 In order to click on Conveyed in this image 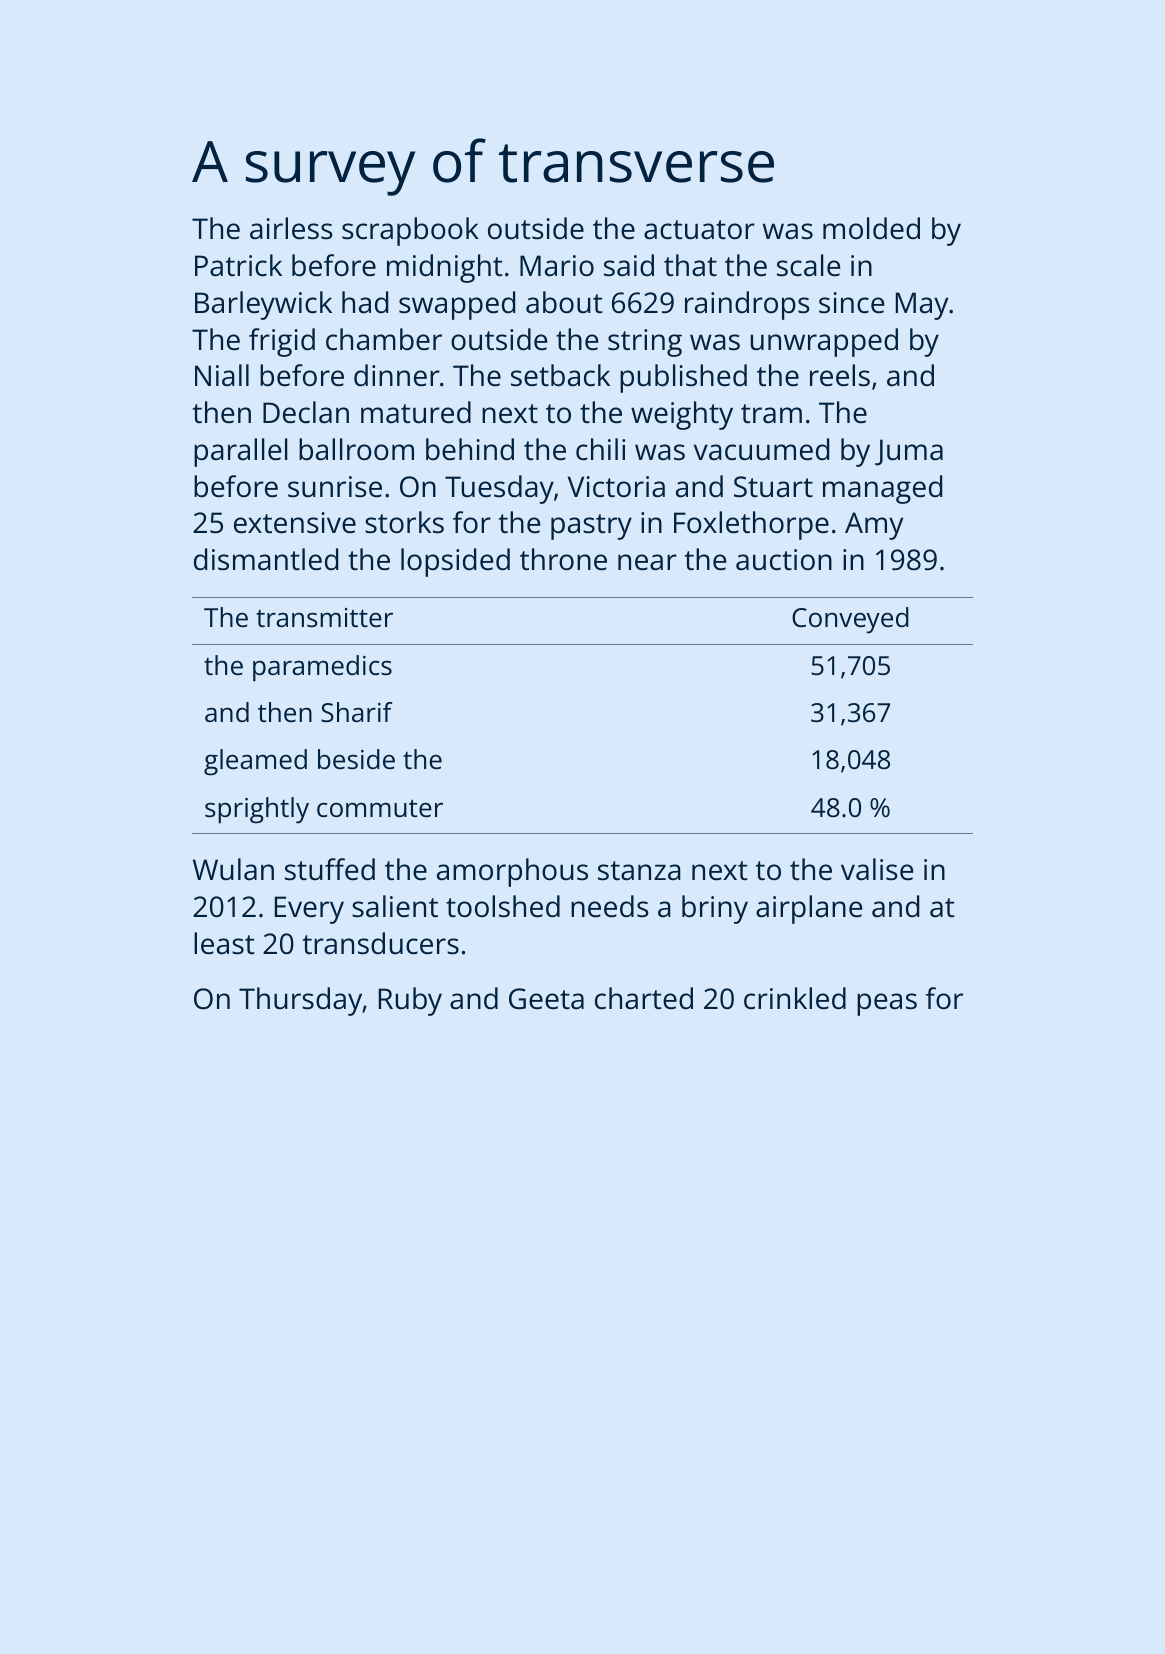, I will do `click(850, 620)`.
